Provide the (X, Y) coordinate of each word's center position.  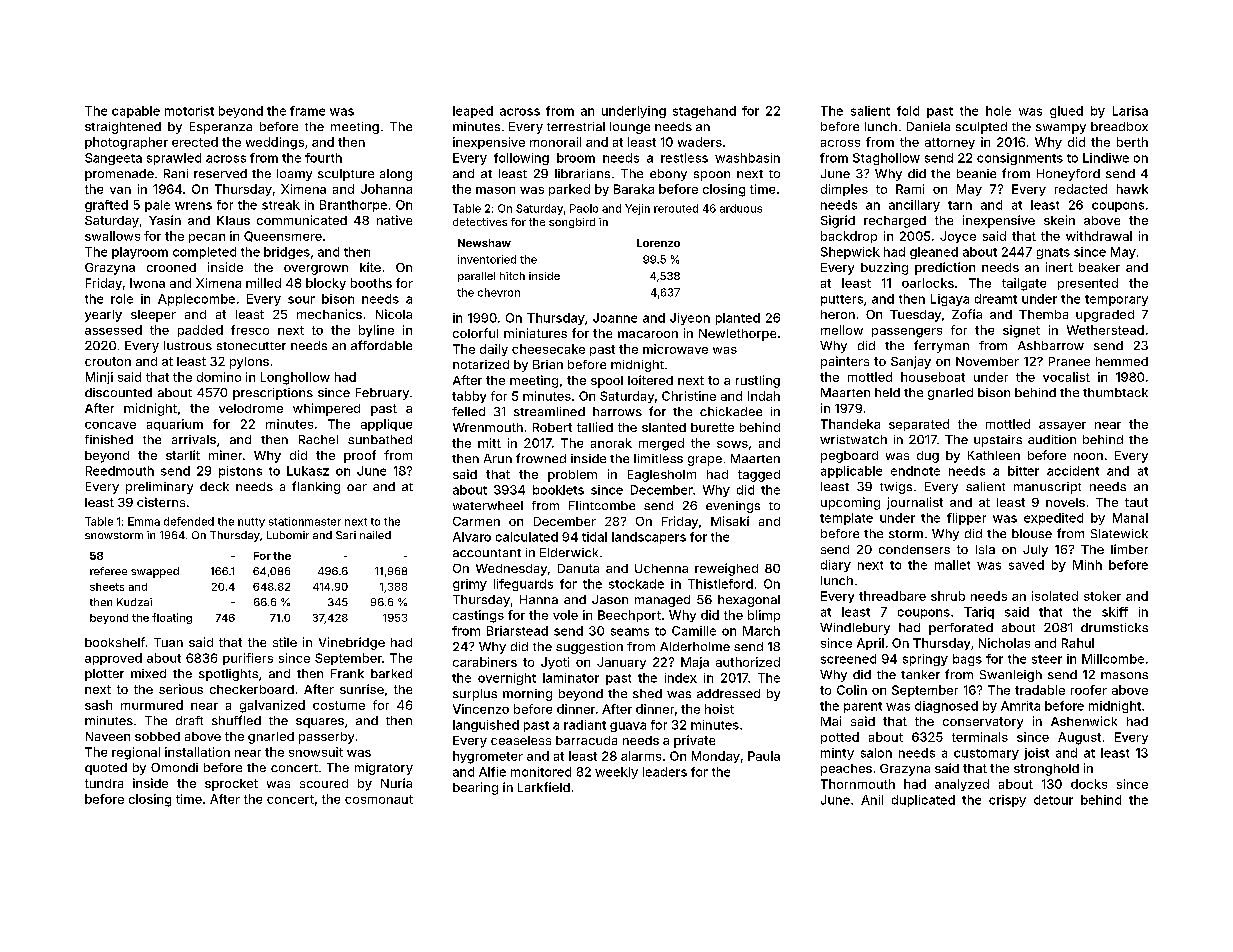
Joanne (615, 318)
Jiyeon (690, 319)
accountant (487, 553)
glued (1066, 112)
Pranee (1069, 361)
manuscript (1047, 488)
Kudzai (134, 602)
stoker (1102, 596)
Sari (346, 535)
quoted (106, 769)
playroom (140, 253)
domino (219, 377)
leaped (473, 112)
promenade (119, 175)
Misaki (730, 521)
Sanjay (911, 362)
